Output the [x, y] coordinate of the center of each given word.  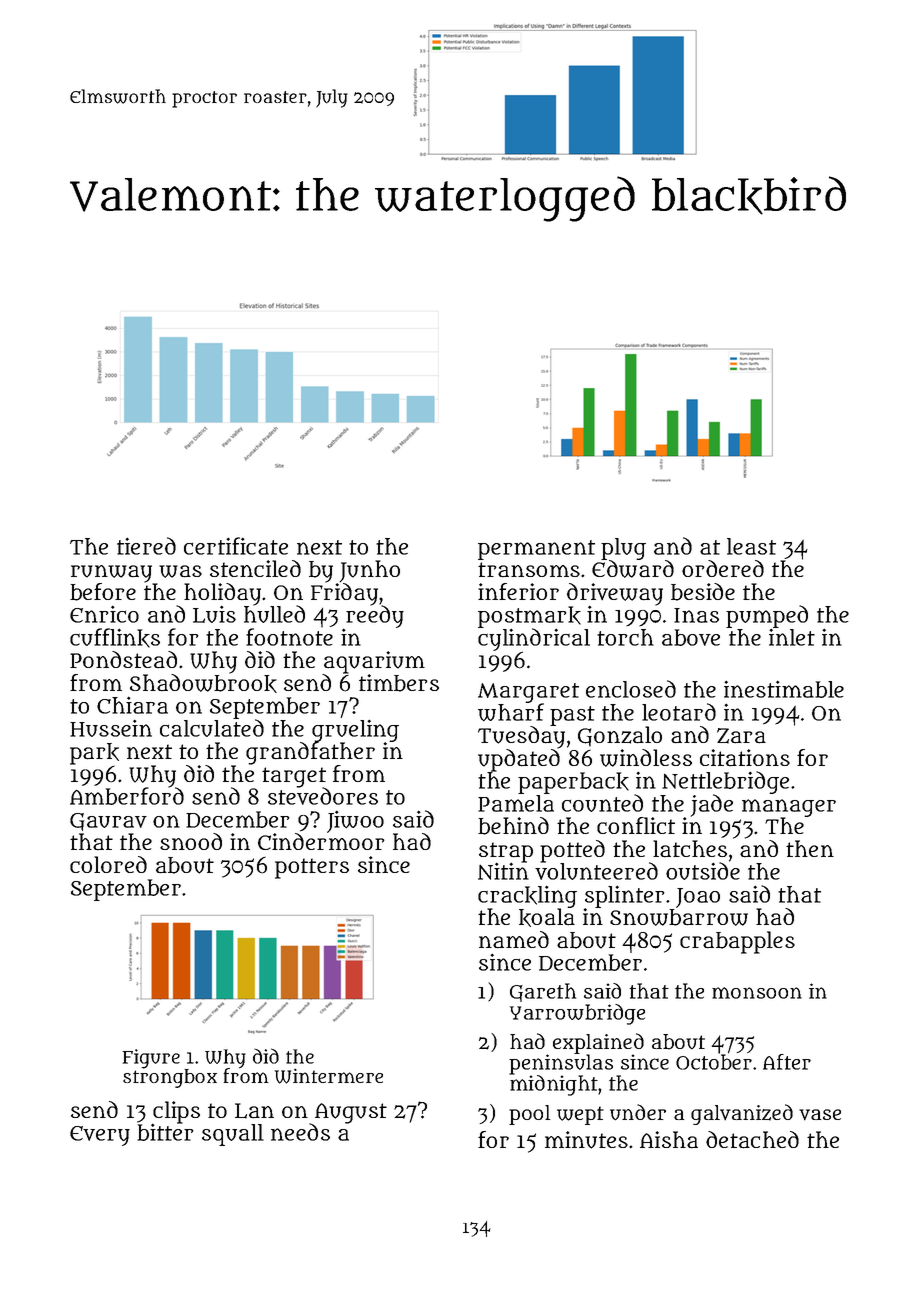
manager [789, 808]
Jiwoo [355, 821]
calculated [212, 728]
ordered [723, 568]
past [572, 716]
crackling [527, 897]
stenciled [255, 568]
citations [745, 758]
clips [176, 1112]
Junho [369, 571]
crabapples [737, 942]
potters [312, 868]
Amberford [127, 796]
